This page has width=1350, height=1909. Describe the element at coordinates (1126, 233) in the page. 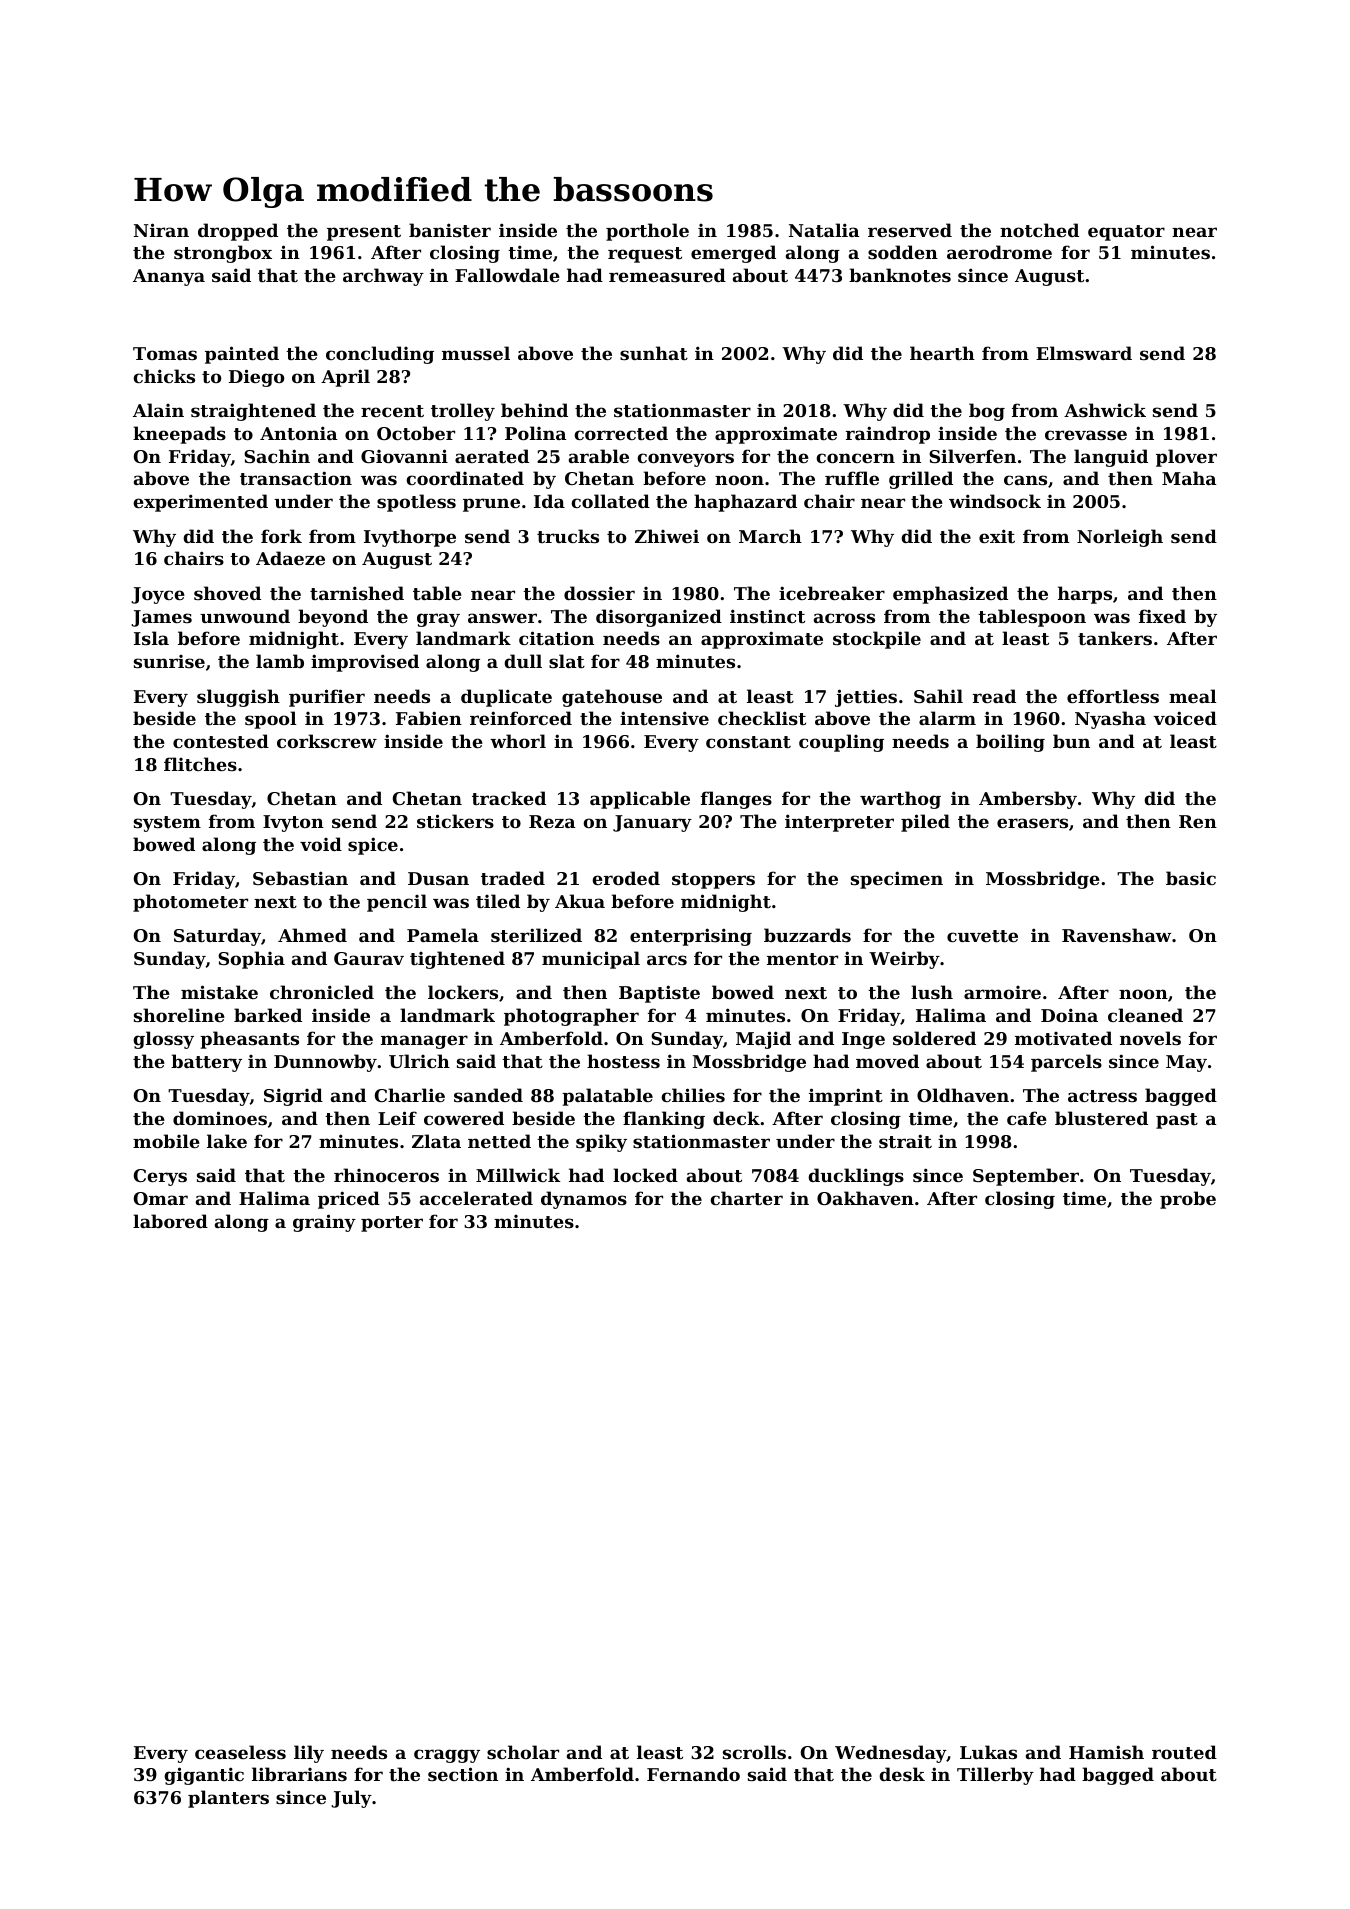

I see `equator` at that location.
